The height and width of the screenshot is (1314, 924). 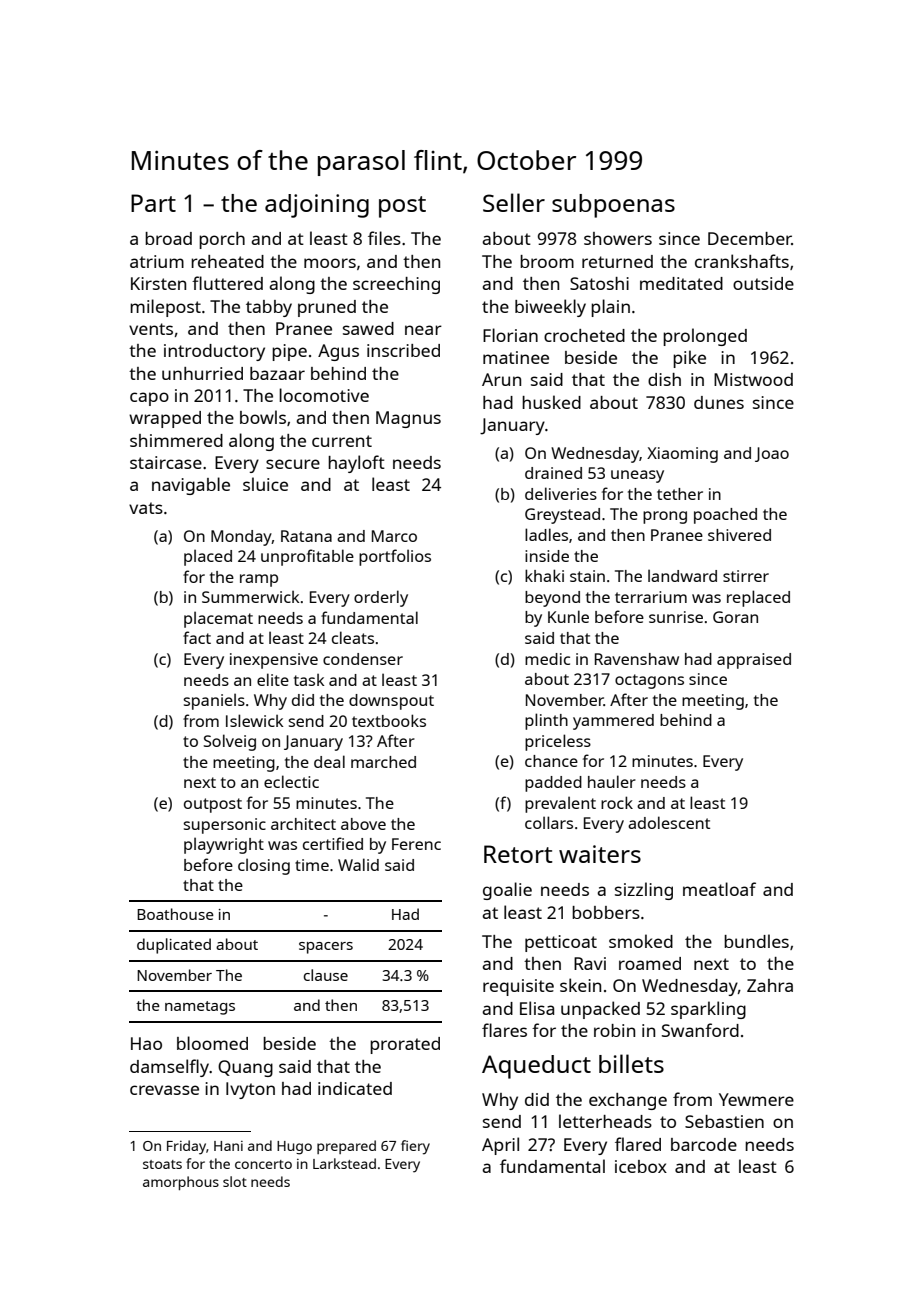 I want to click on stirrer, so click(x=746, y=576).
